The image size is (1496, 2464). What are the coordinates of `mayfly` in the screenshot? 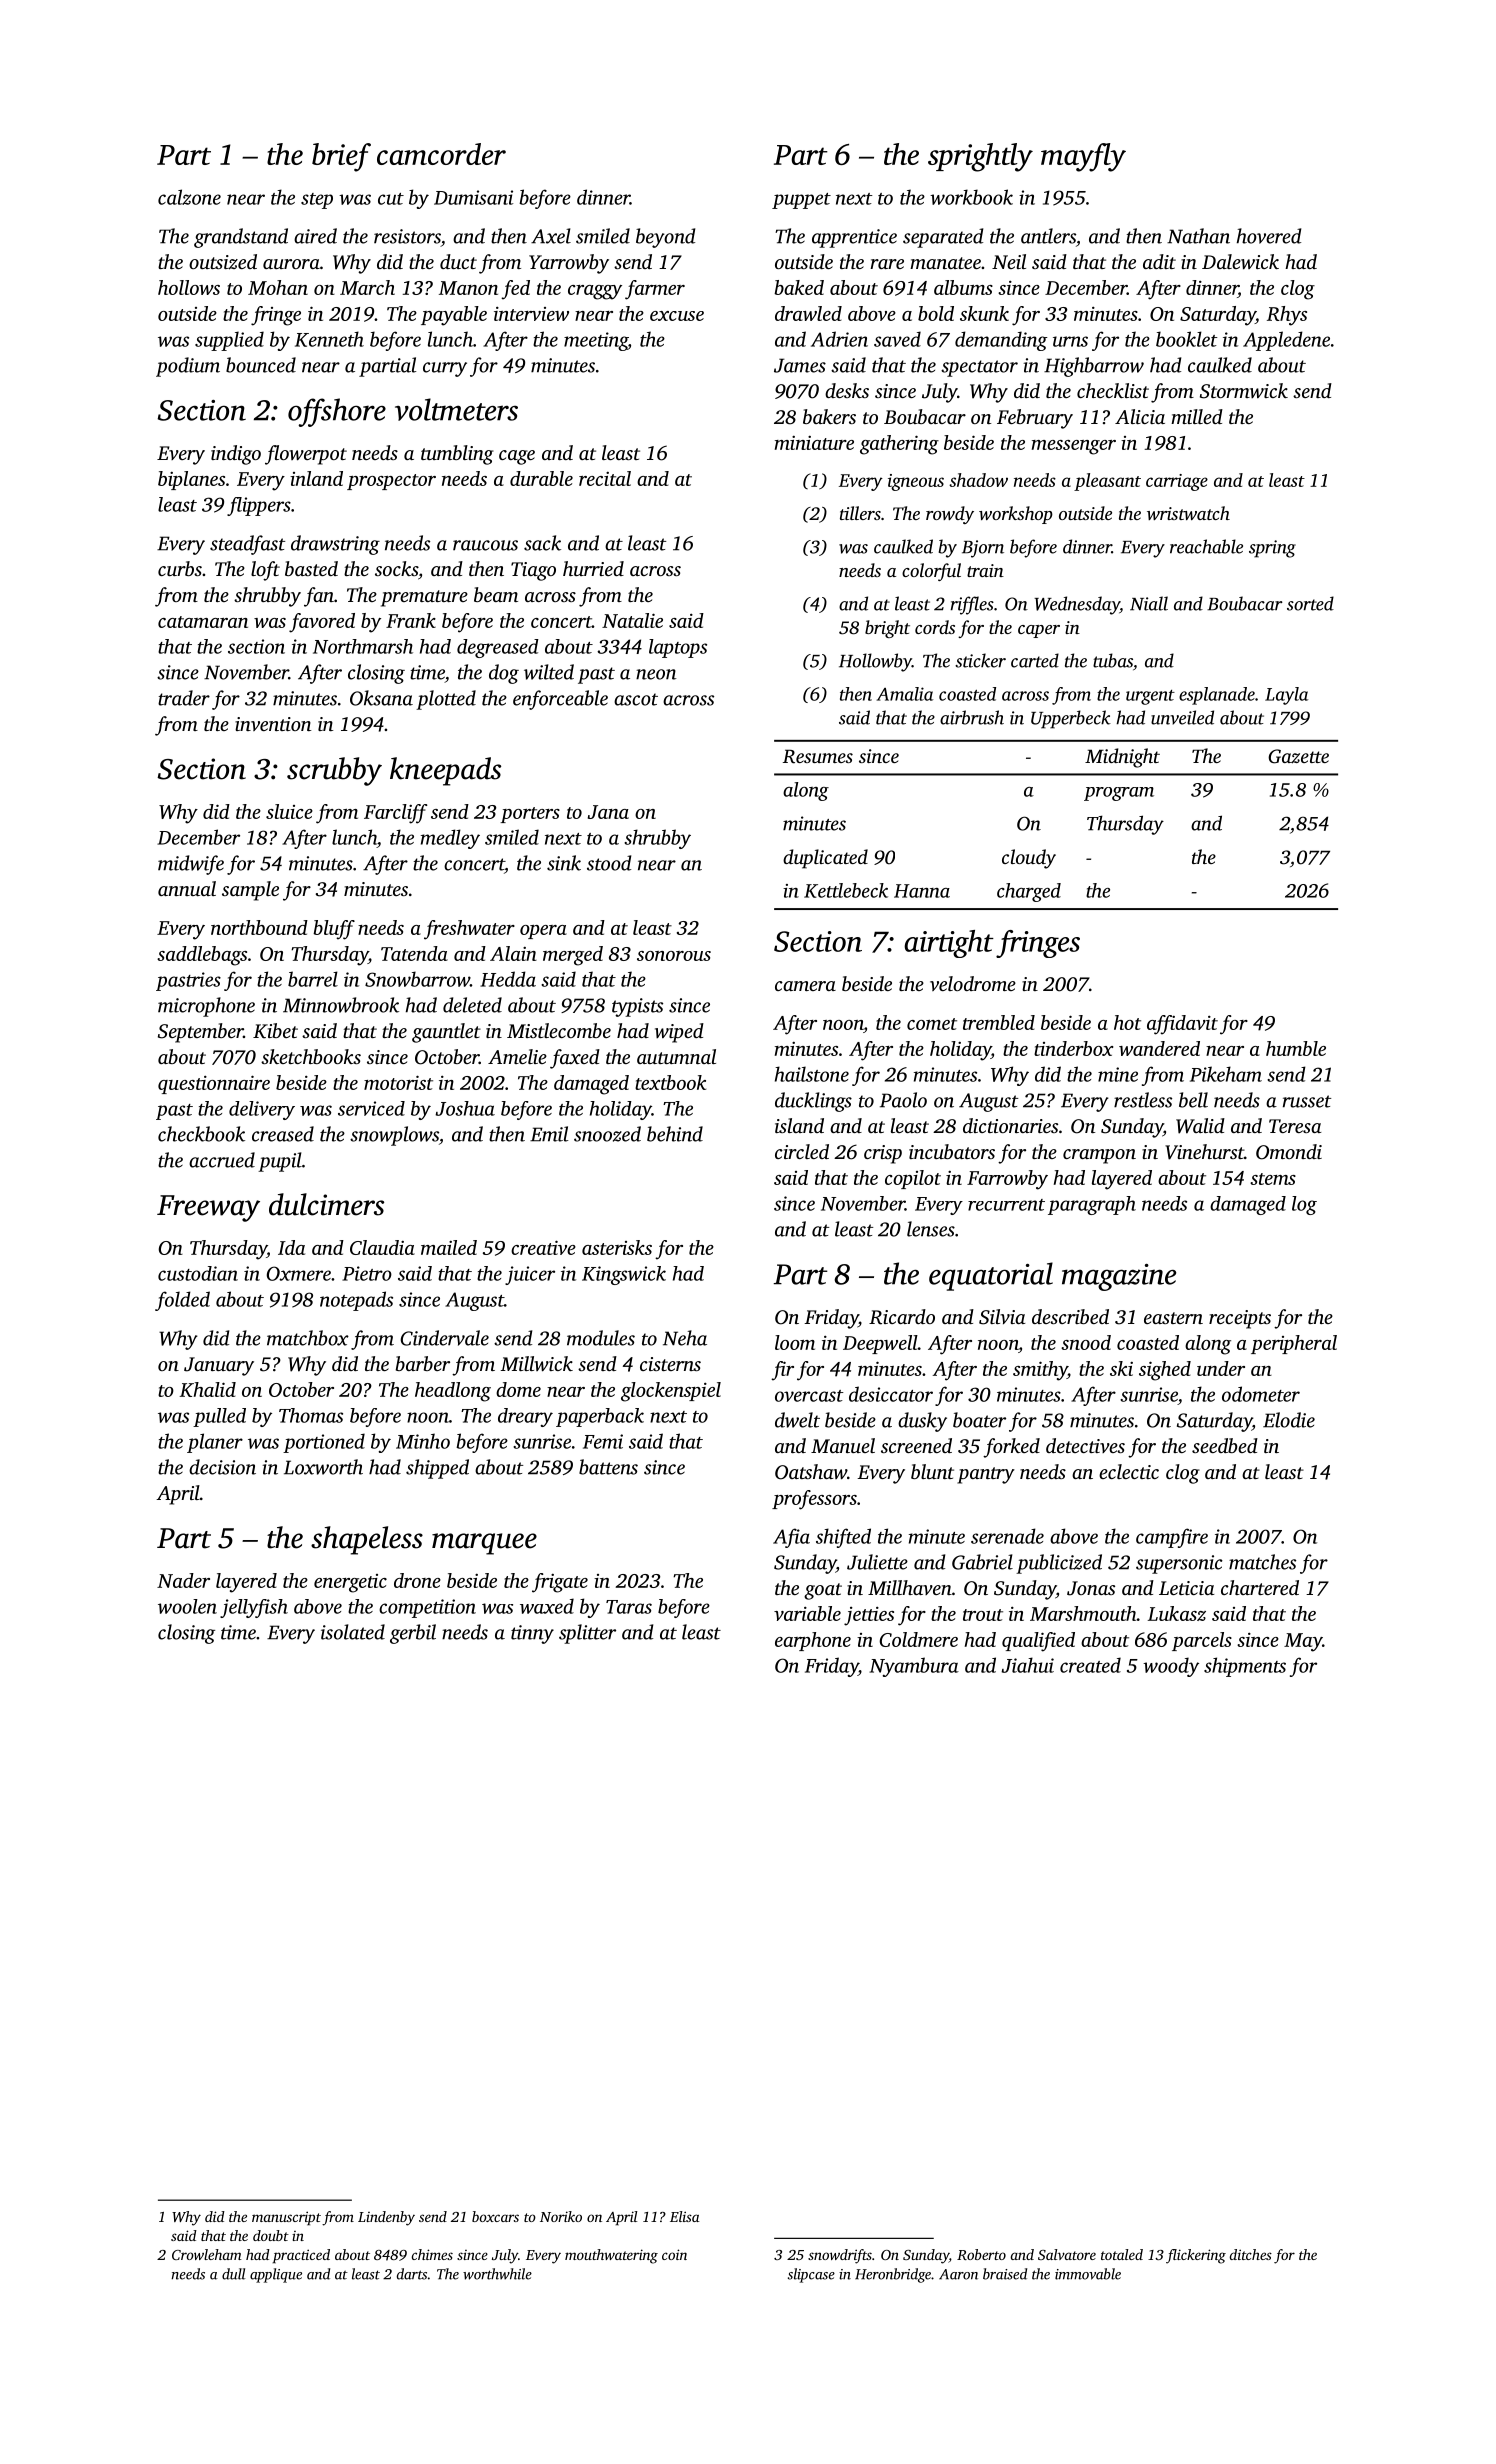 It's located at (1083, 157).
